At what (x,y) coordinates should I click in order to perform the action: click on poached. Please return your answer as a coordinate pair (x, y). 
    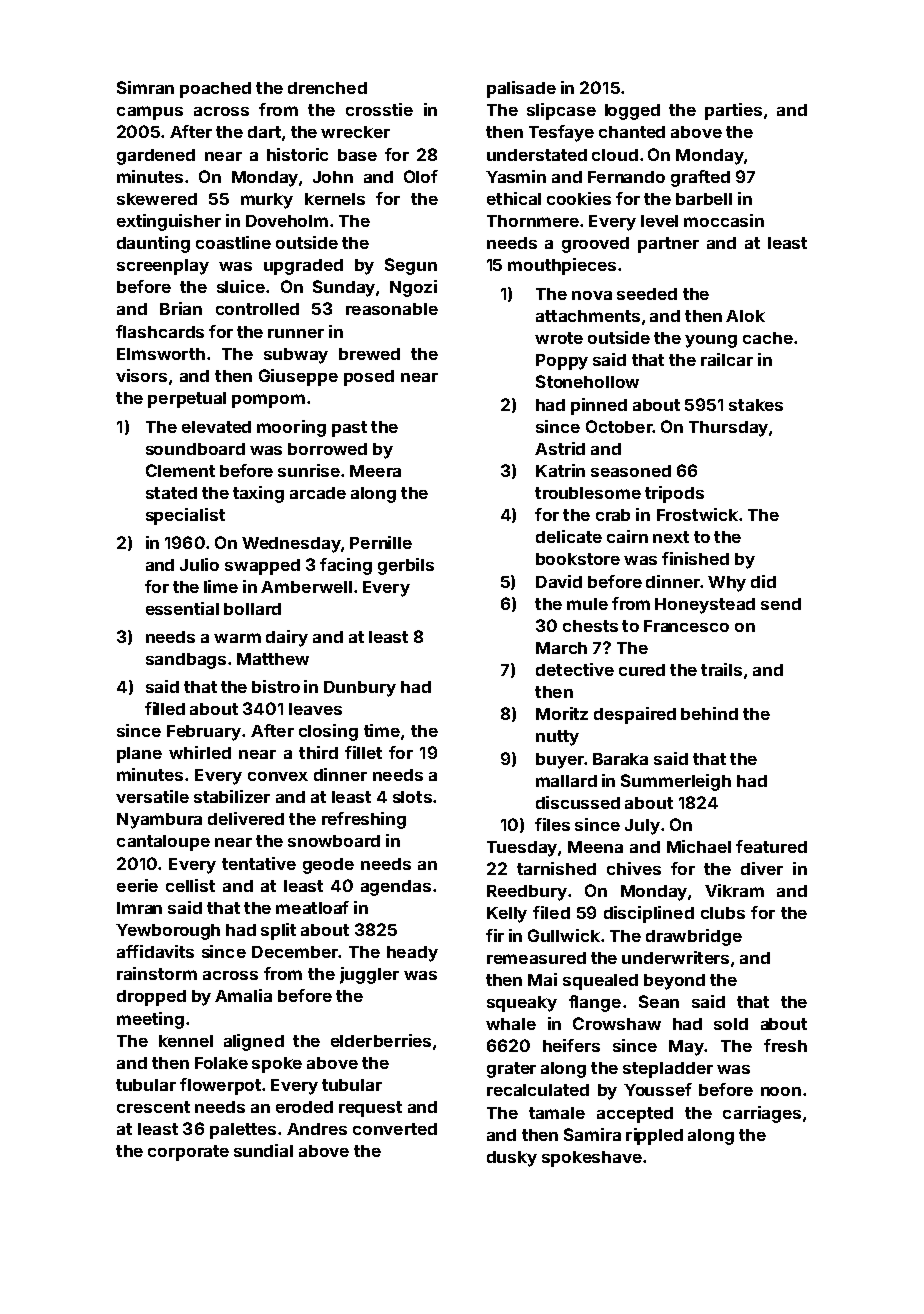
    Looking at the image, I should click on (215, 90).
